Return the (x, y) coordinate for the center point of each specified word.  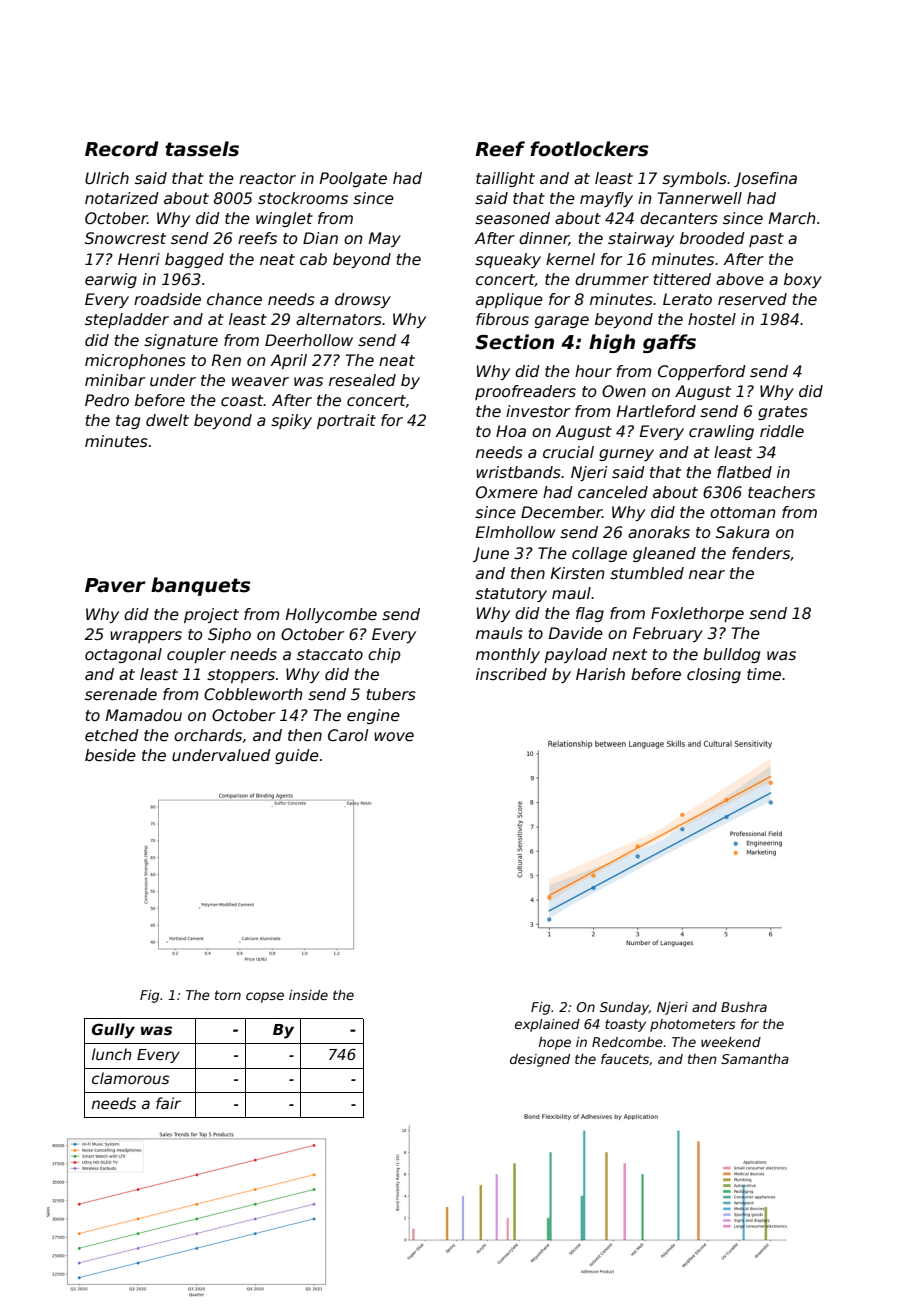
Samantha (755, 1059)
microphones (135, 361)
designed (540, 1060)
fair (168, 1103)
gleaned (664, 554)
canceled (613, 492)
